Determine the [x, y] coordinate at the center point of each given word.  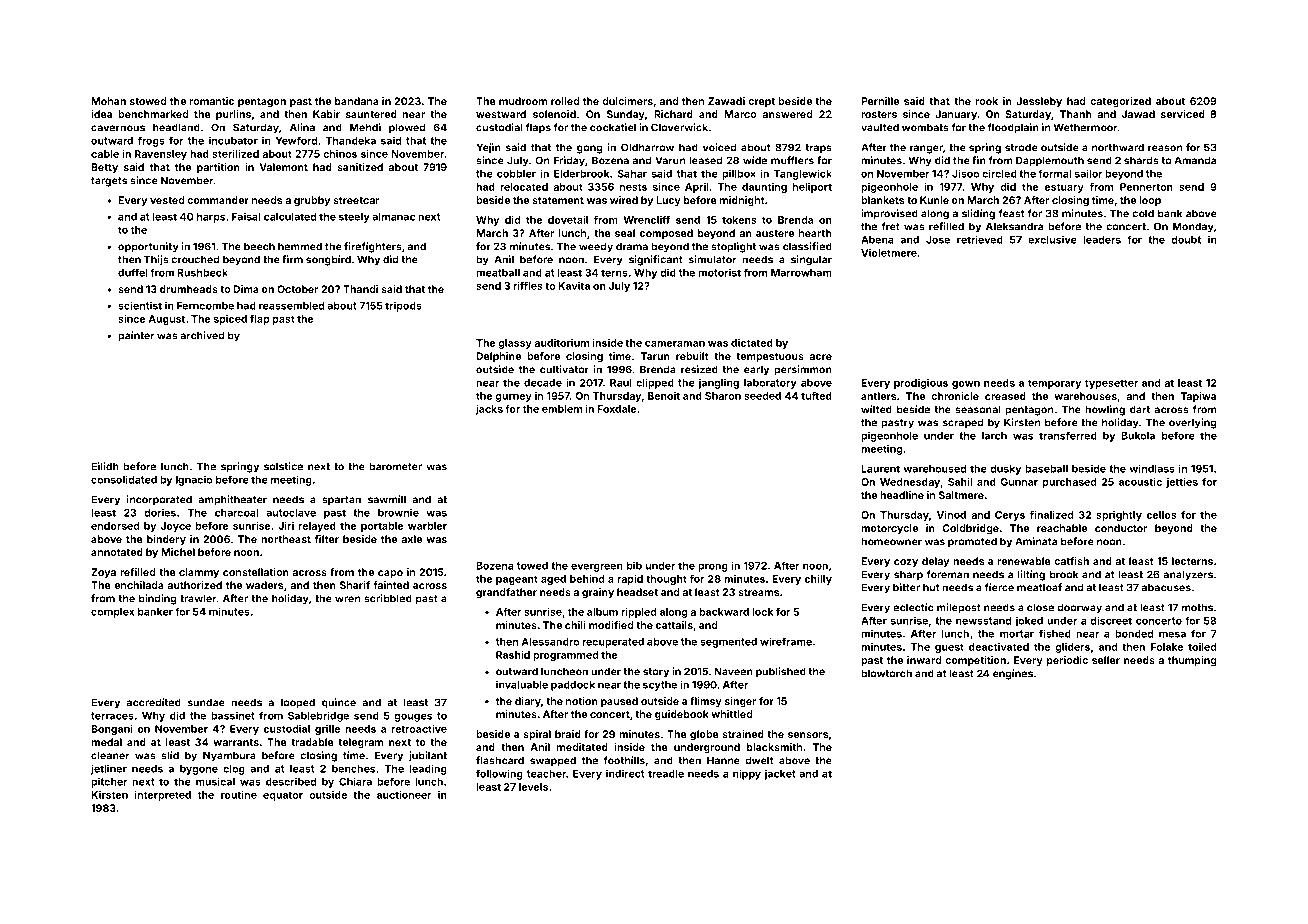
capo [390, 574]
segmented [728, 643]
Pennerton [1146, 187]
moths [1197, 607]
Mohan [108, 101]
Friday [569, 161]
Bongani [112, 730]
